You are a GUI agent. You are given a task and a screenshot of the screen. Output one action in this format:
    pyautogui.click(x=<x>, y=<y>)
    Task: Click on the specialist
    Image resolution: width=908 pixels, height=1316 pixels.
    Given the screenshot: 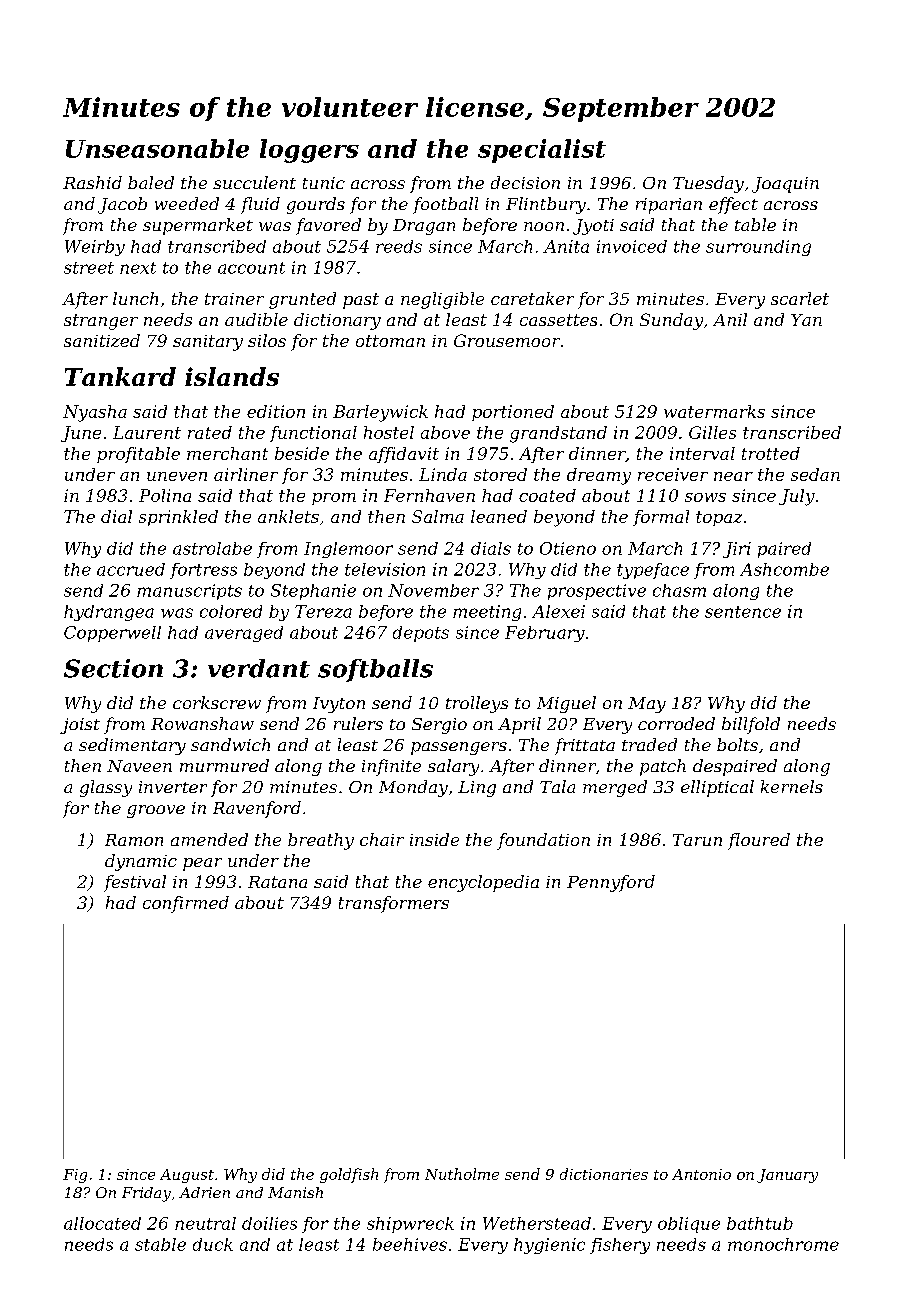 What is the action you would take?
    pyautogui.click(x=542, y=151)
